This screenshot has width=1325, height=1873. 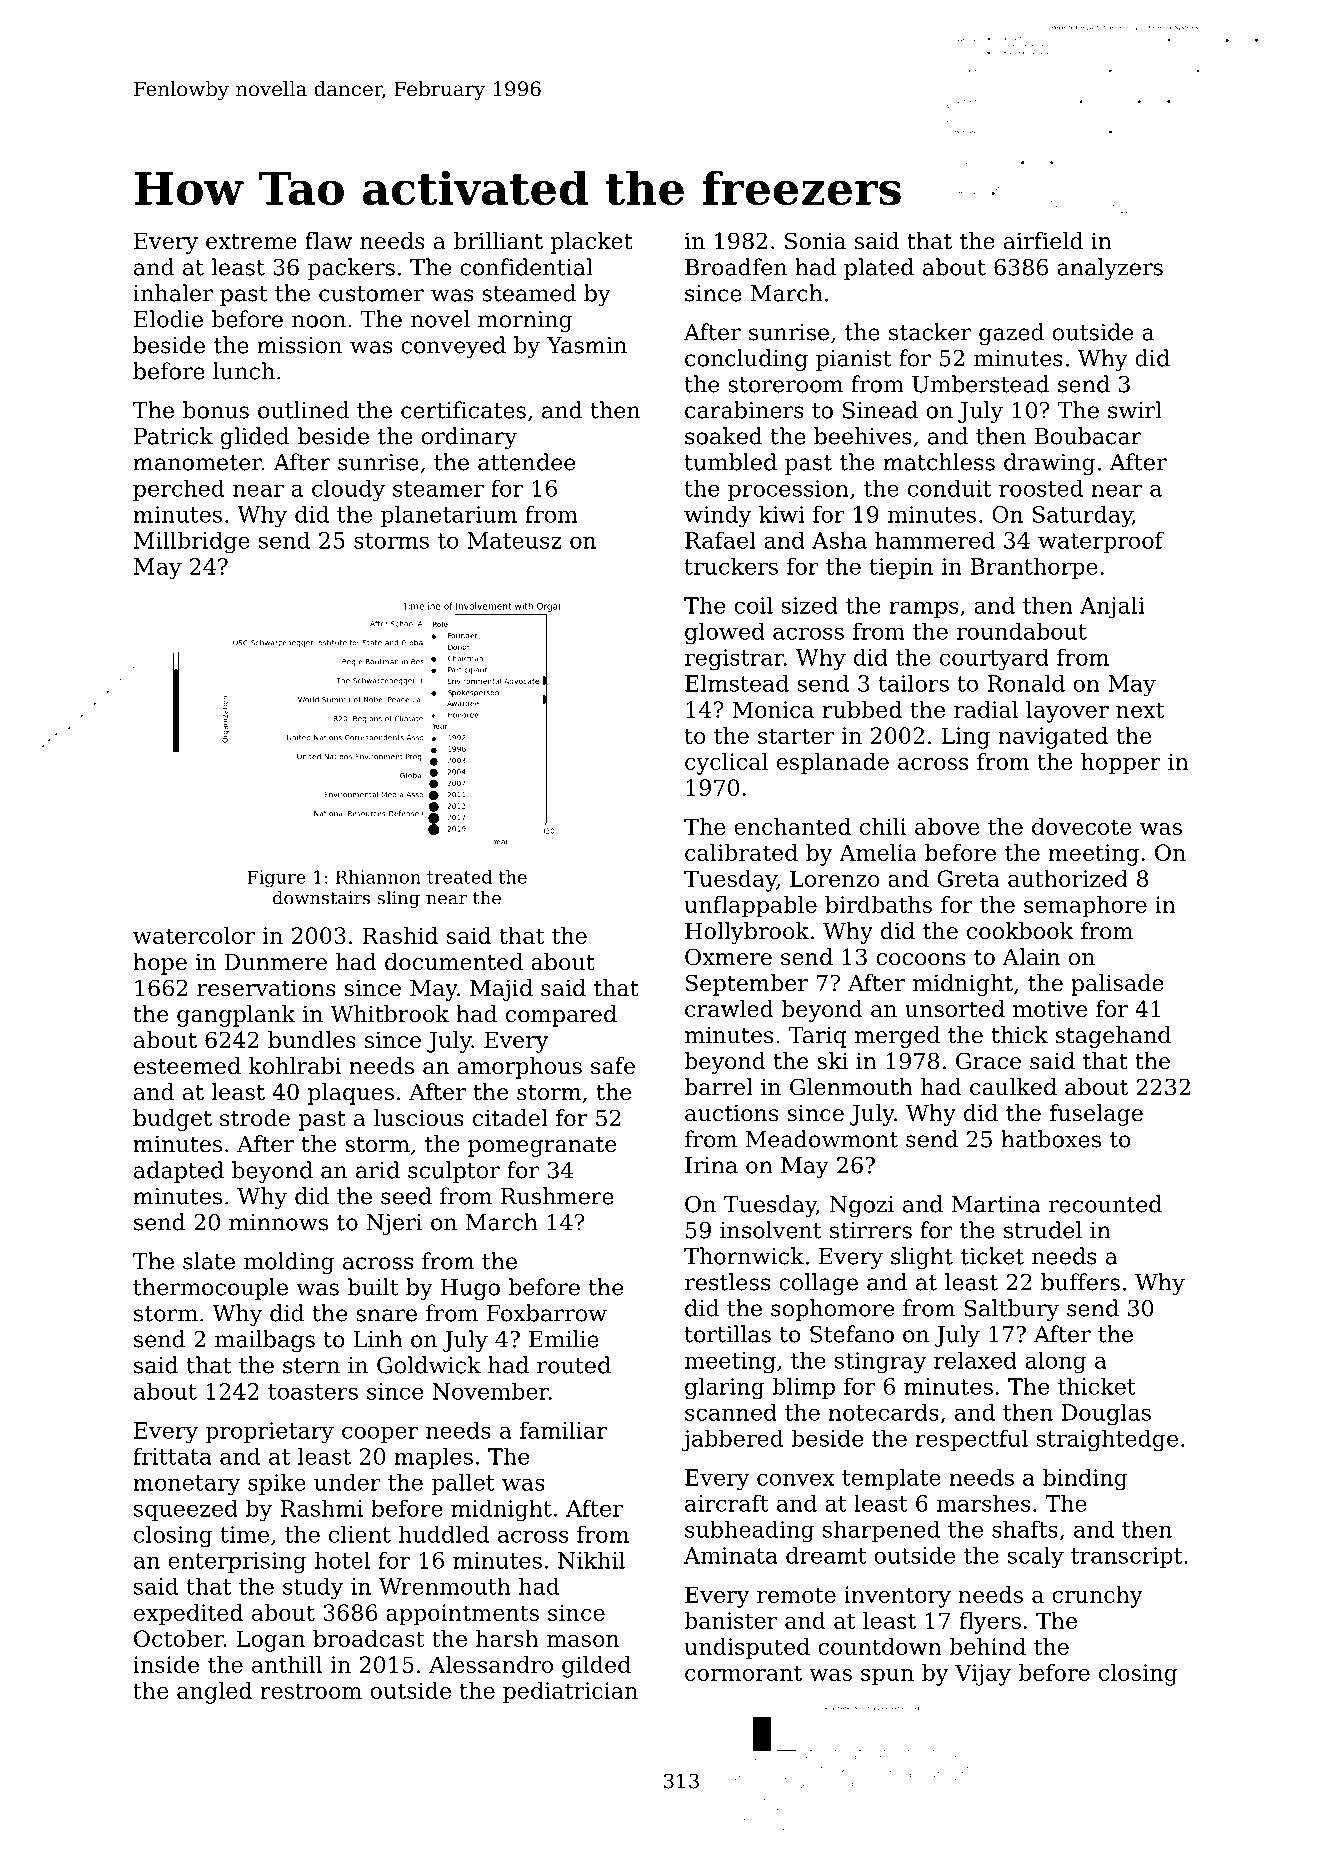 What do you see at coordinates (1011, 1310) in the screenshot?
I see `Saltbury` at bounding box center [1011, 1310].
